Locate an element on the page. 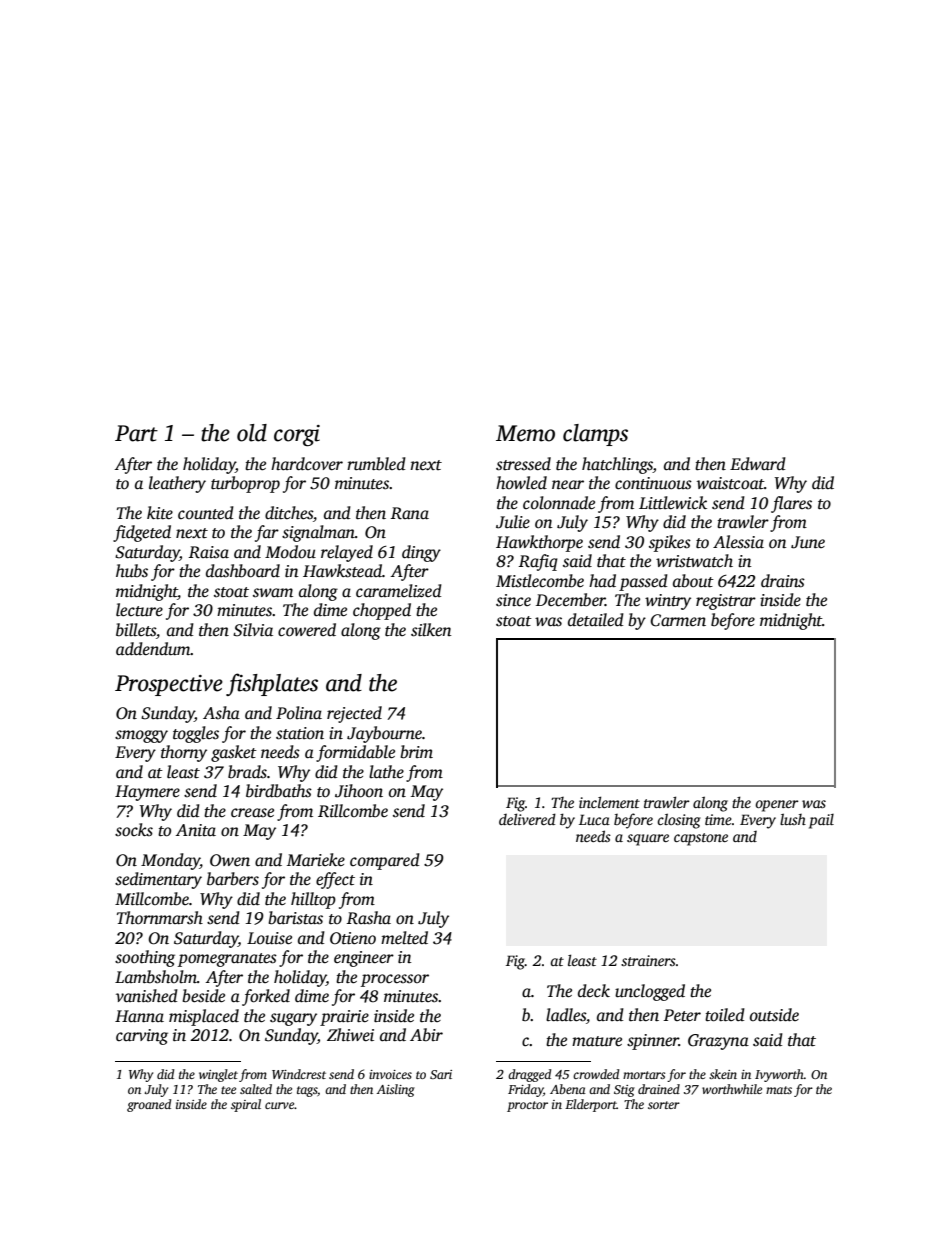 This page has width=952, height=1233. square is located at coordinates (648, 840).
